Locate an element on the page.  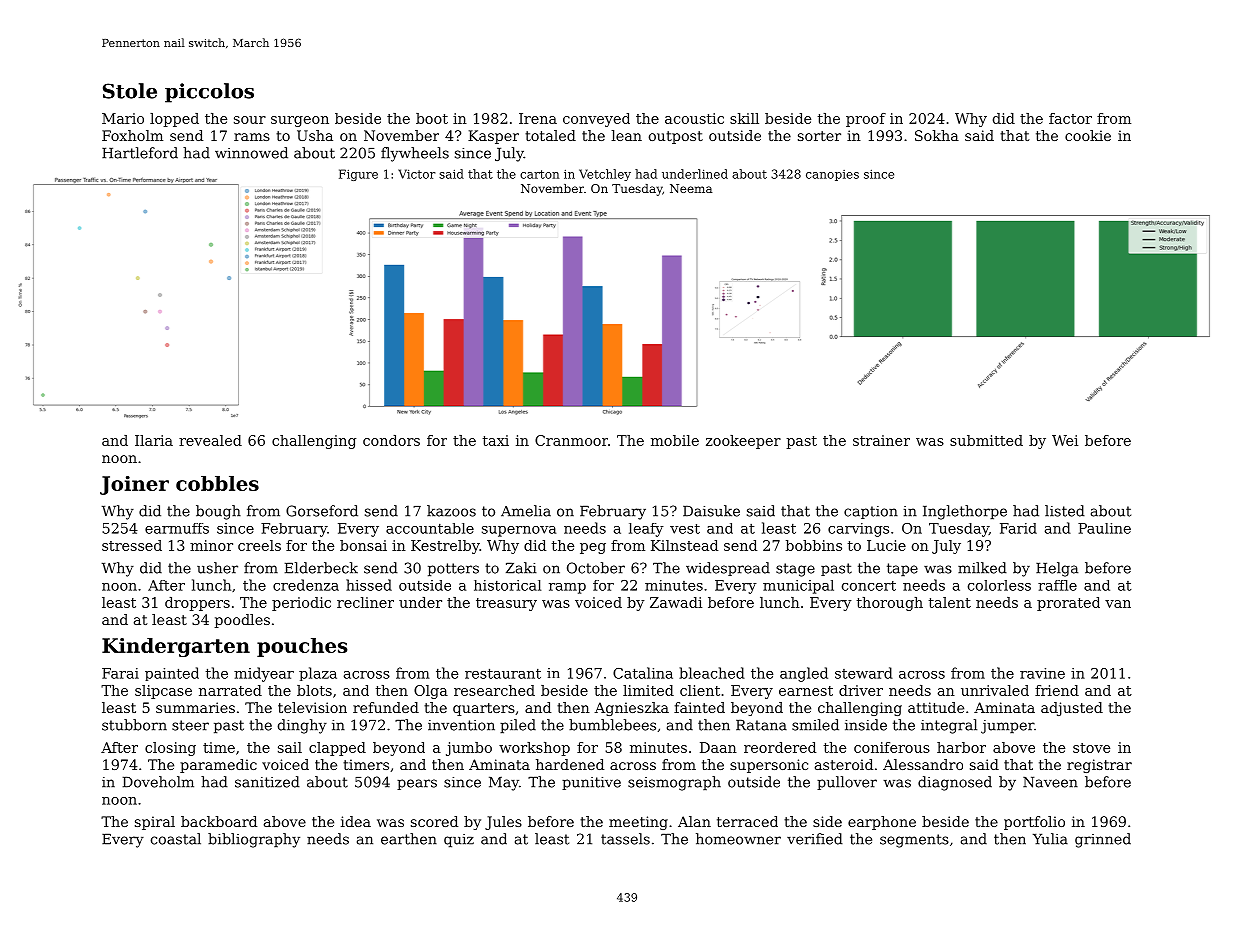
Ilaria is located at coordinates (154, 440).
